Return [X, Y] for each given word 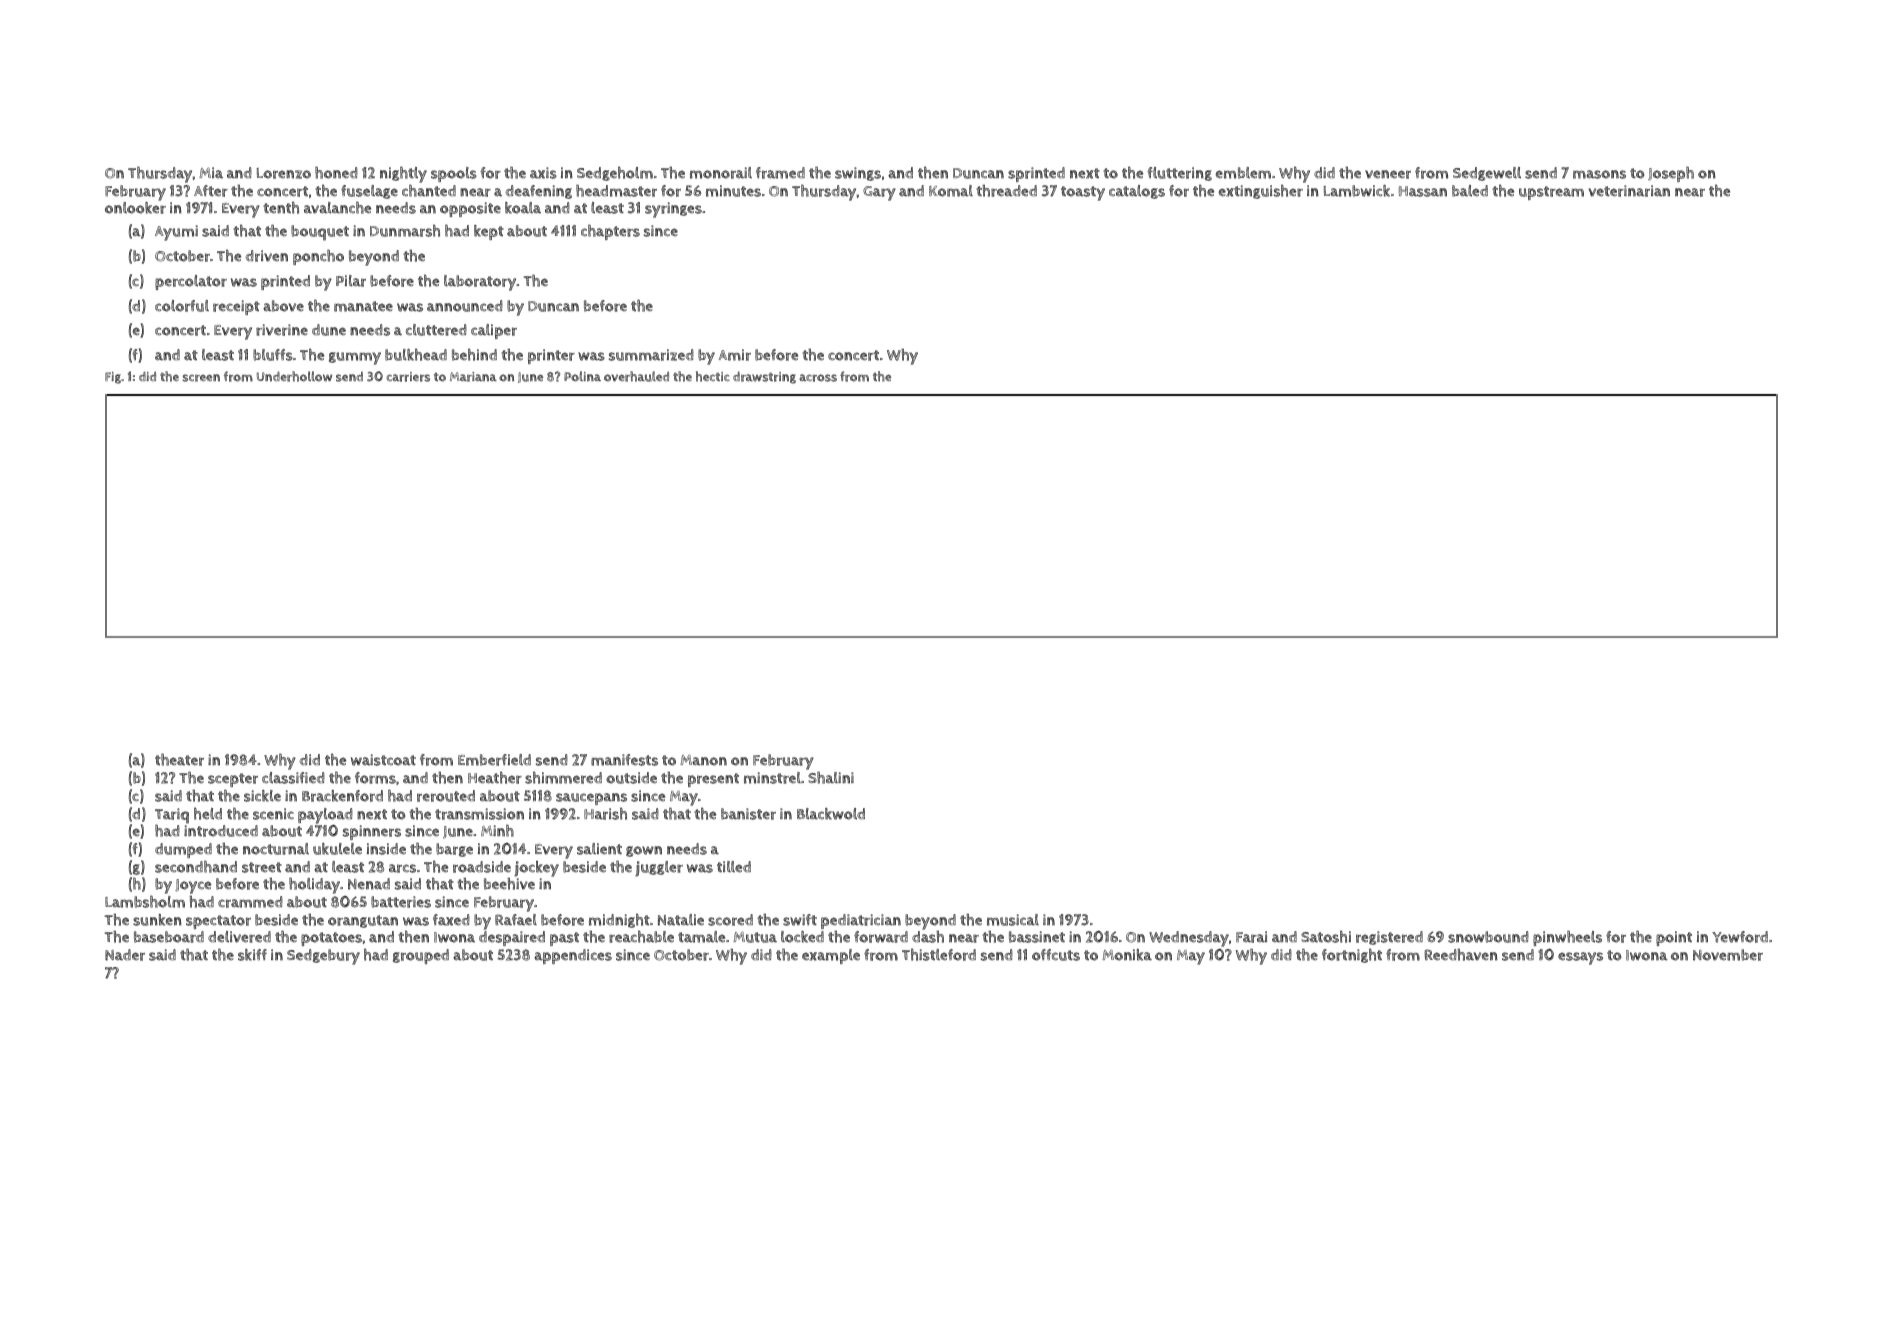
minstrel [772, 778]
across [818, 378]
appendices [573, 956]
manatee [363, 306]
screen [201, 378]
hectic [713, 376]
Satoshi [1326, 936]
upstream [1551, 193]
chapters [610, 232]
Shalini [831, 778]
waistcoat [383, 760]
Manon [703, 760]
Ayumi [176, 233]
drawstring [764, 377]
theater [179, 760]
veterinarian [1629, 191]
